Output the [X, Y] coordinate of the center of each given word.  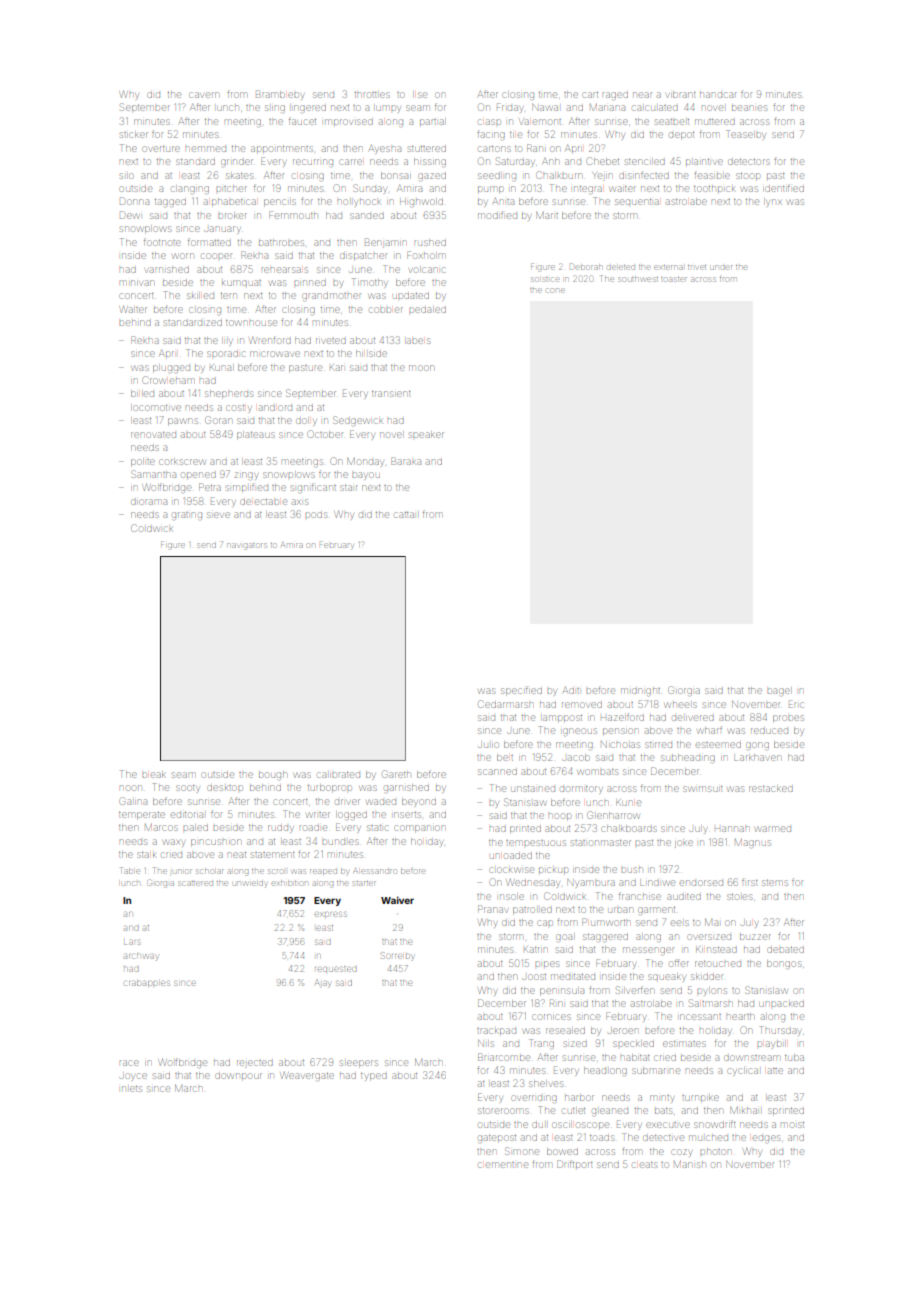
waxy [174, 843]
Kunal [222, 367]
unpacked [781, 1004]
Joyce [133, 1077]
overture [161, 149]
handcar [718, 95]
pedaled [427, 309]
